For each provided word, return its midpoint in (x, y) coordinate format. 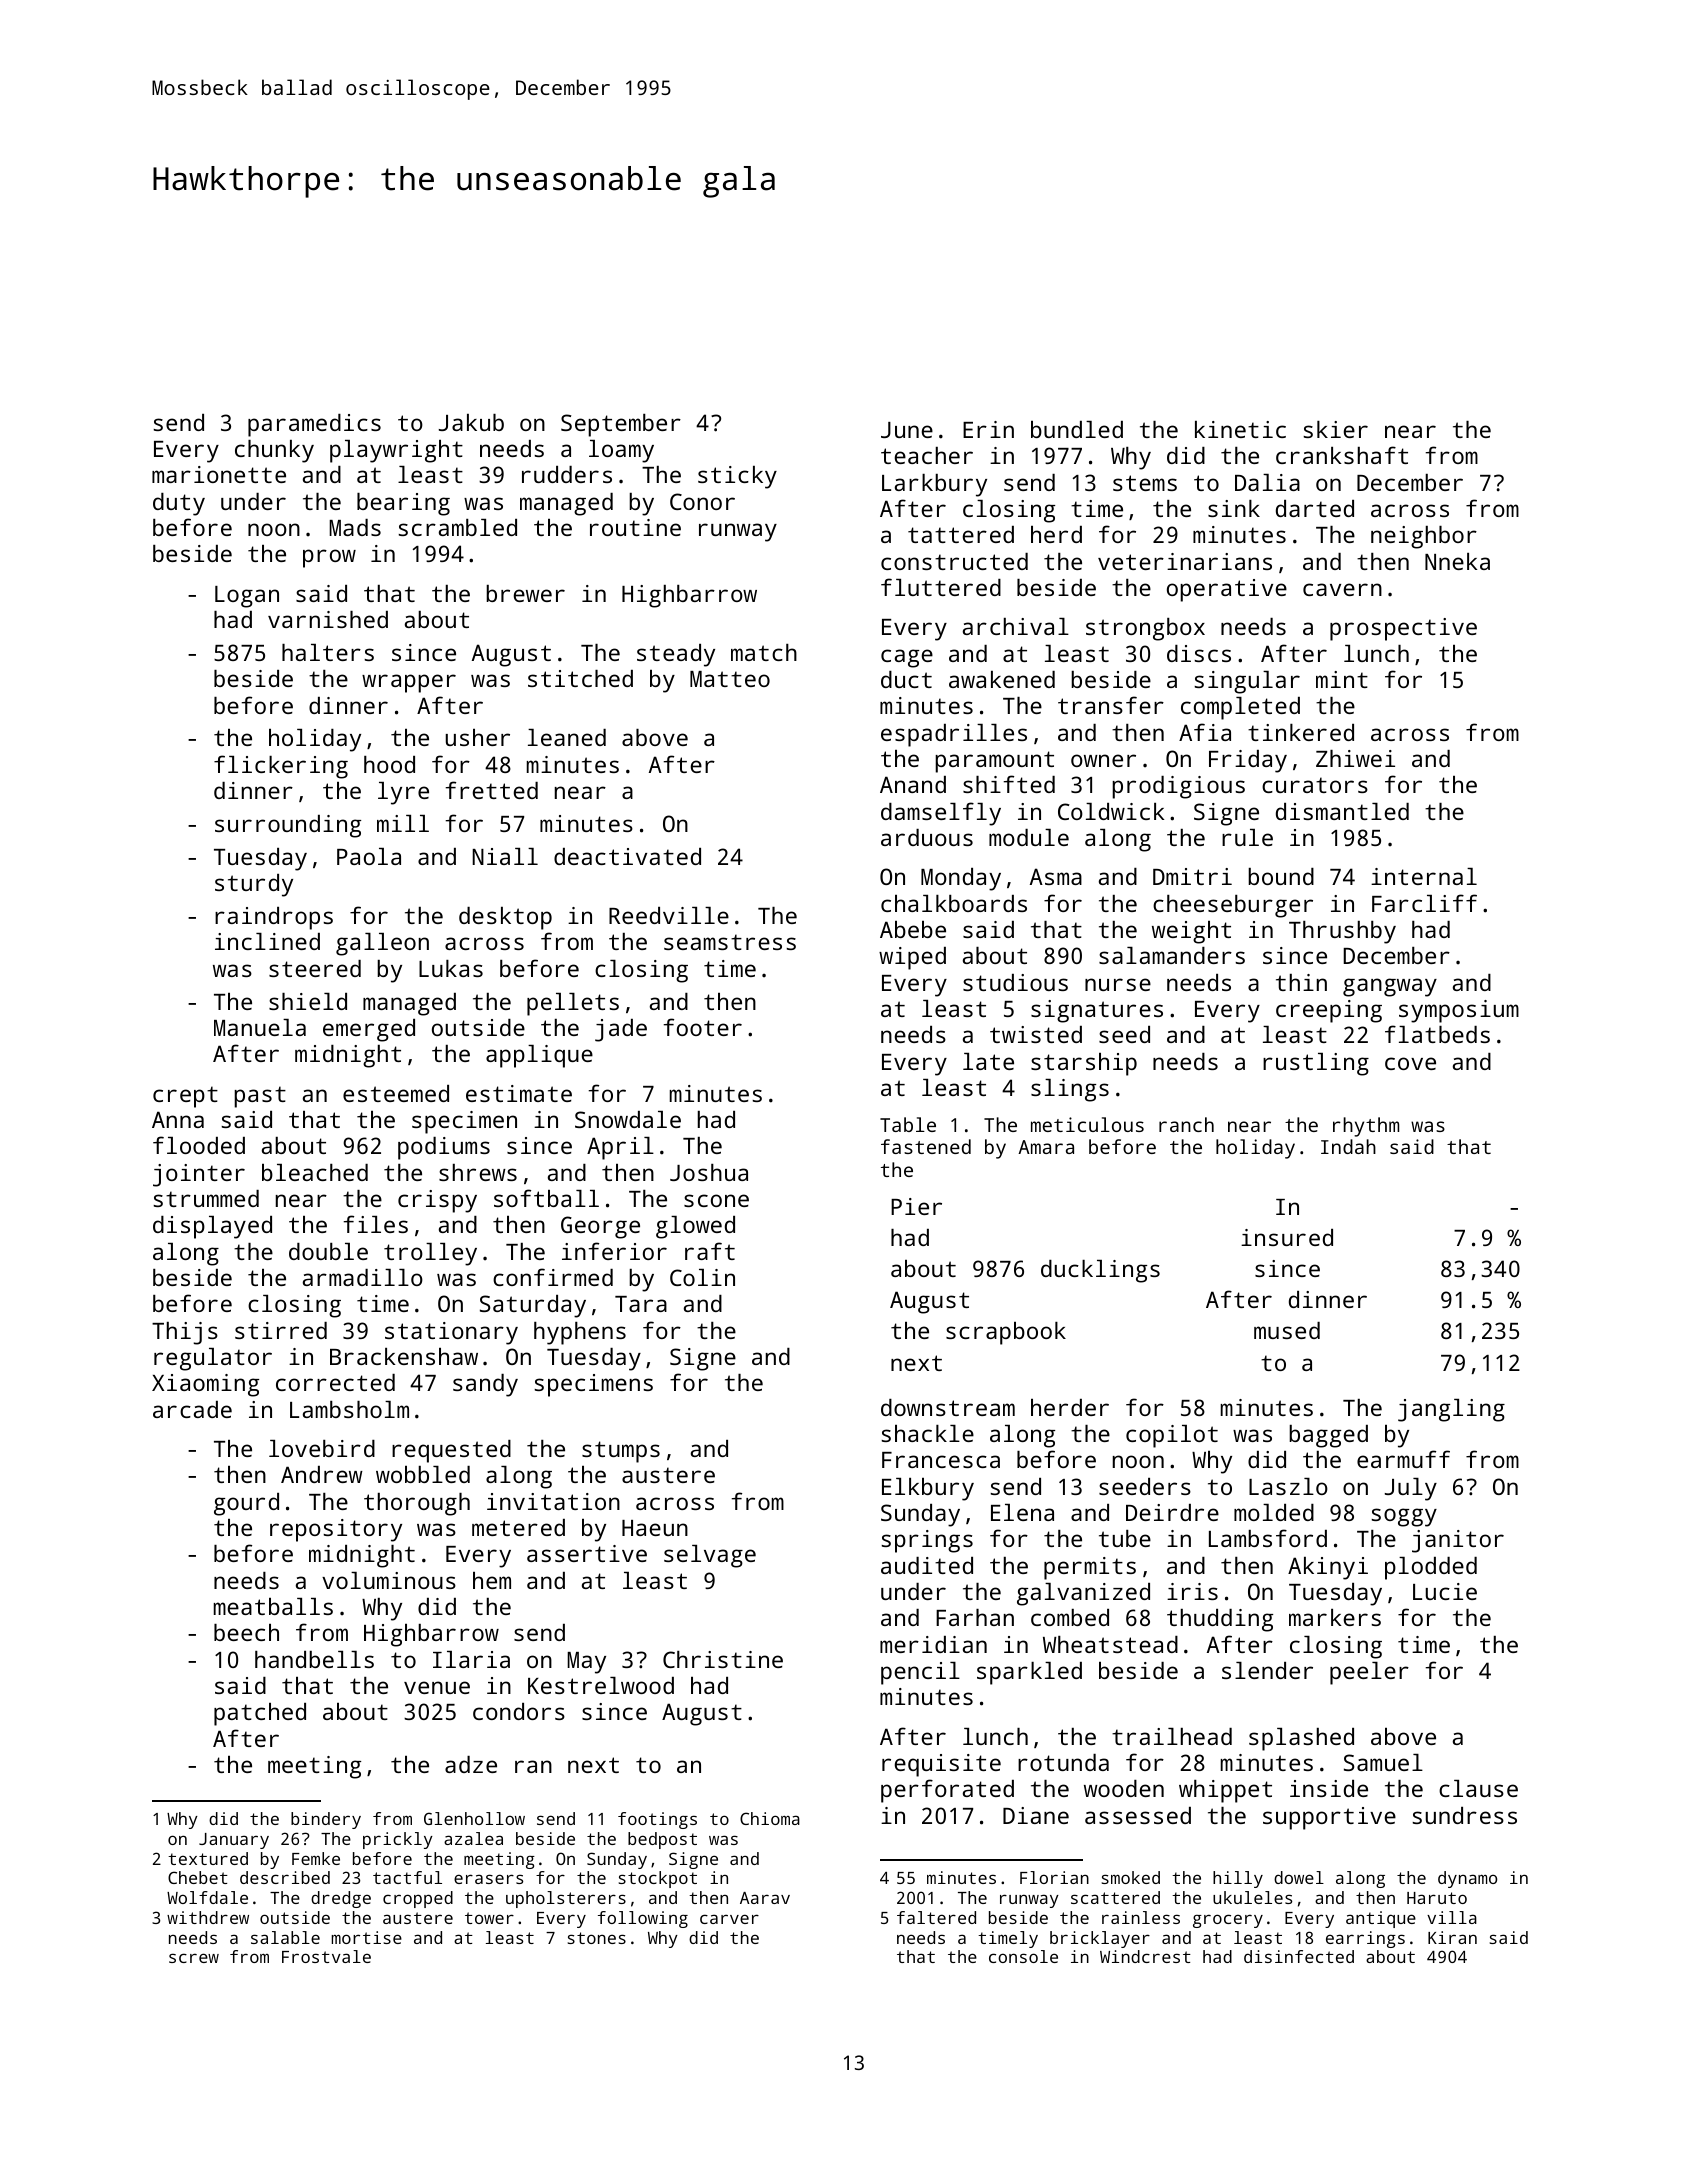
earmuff (1403, 1459)
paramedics (314, 425)
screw (194, 1958)
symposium (1459, 1011)
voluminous (389, 1580)
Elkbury (928, 1489)
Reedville (669, 915)
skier (1335, 429)
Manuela (260, 1027)
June (907, 430)
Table (908, 1124)
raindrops (274, 918)
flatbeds (1437, 1034)
